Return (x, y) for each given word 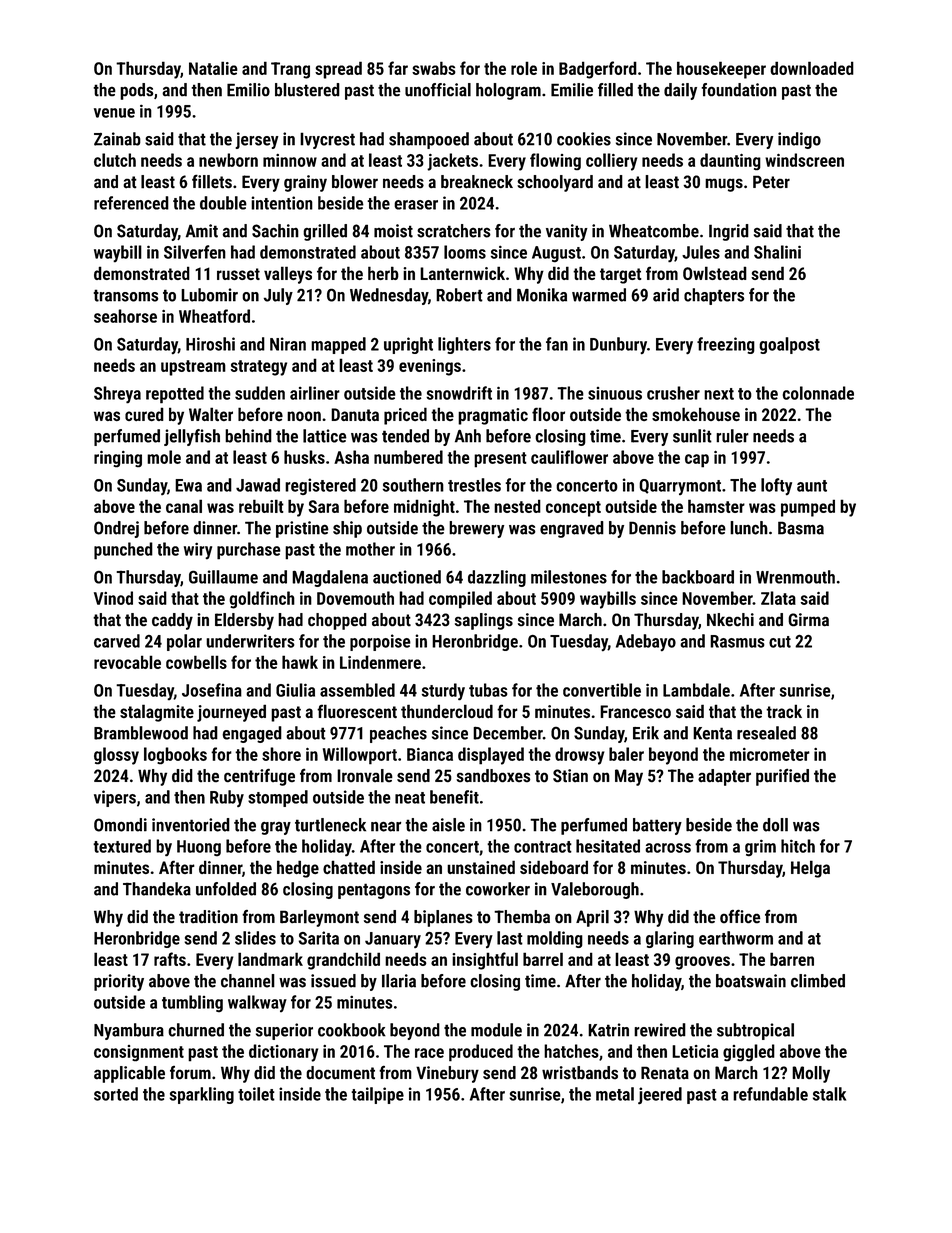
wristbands (580, 1073)
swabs (434, 68)
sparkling (202, 1095)
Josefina (212, 690)
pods (137, 91)
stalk (829, 1094)
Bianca (430, 754)
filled (615, 90)
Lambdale (696, 690)
